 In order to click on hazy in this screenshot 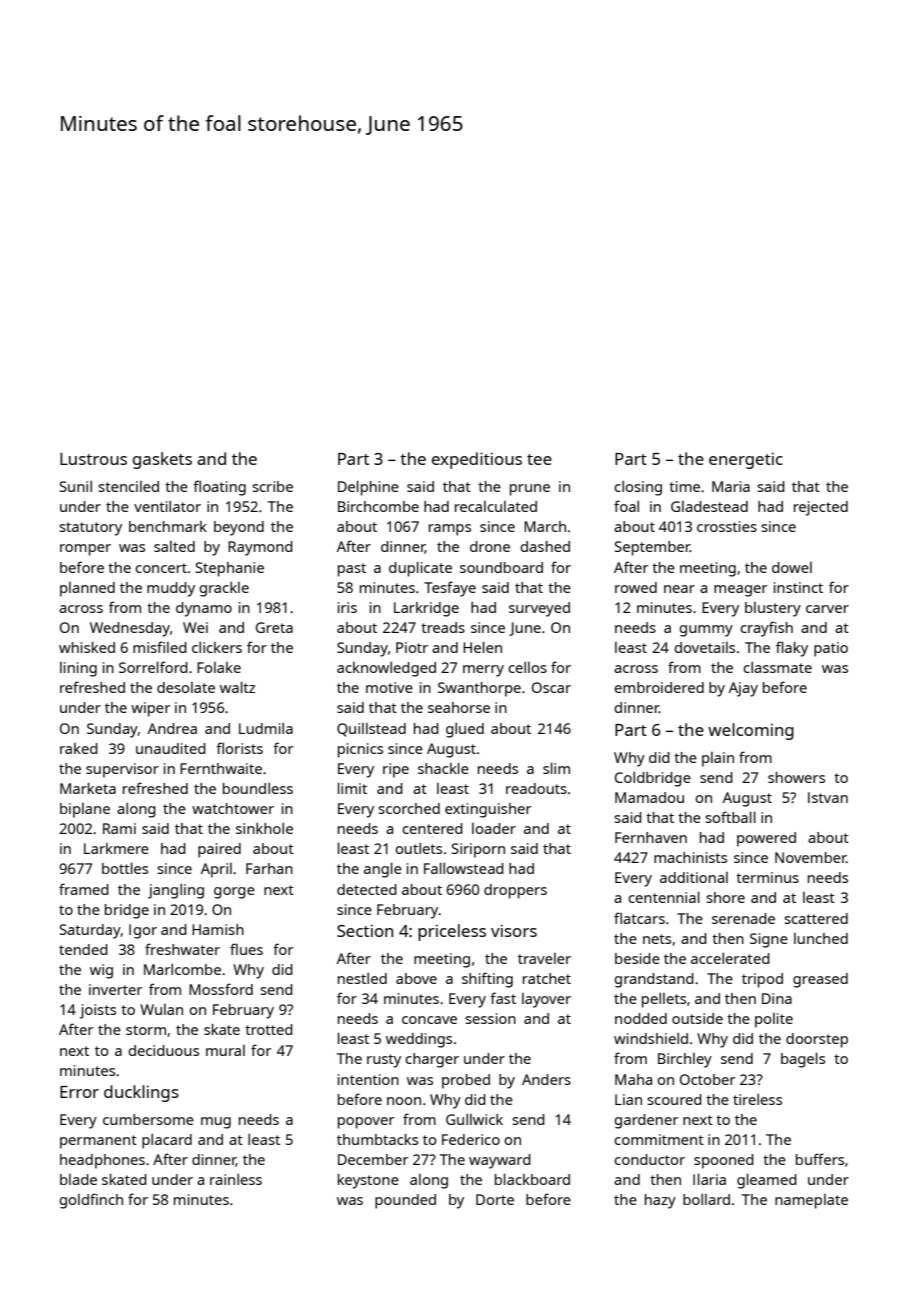, I will do `click(660, 1201)`.
